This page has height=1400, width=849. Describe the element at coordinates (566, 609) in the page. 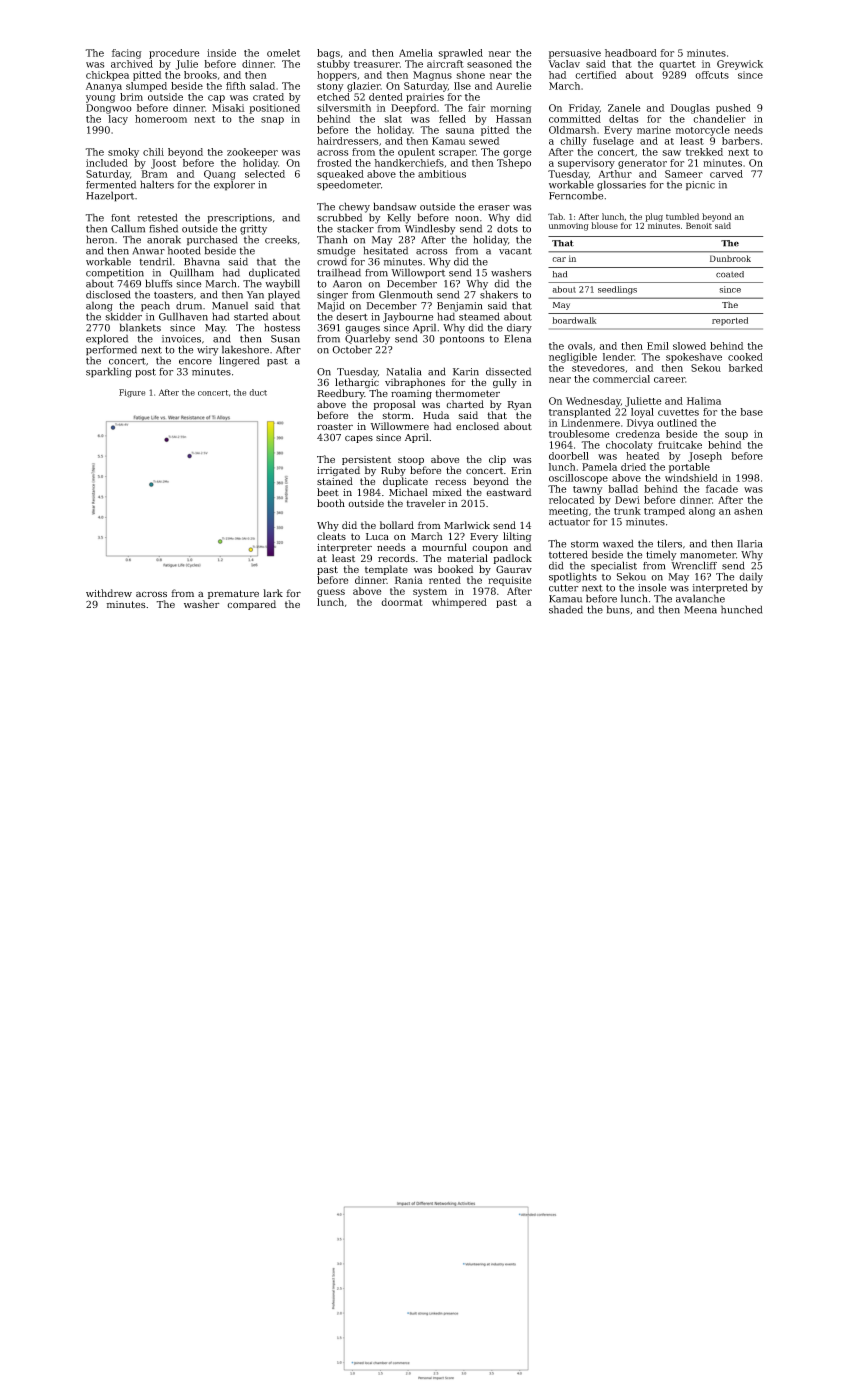

I see `shaded` at that location.
